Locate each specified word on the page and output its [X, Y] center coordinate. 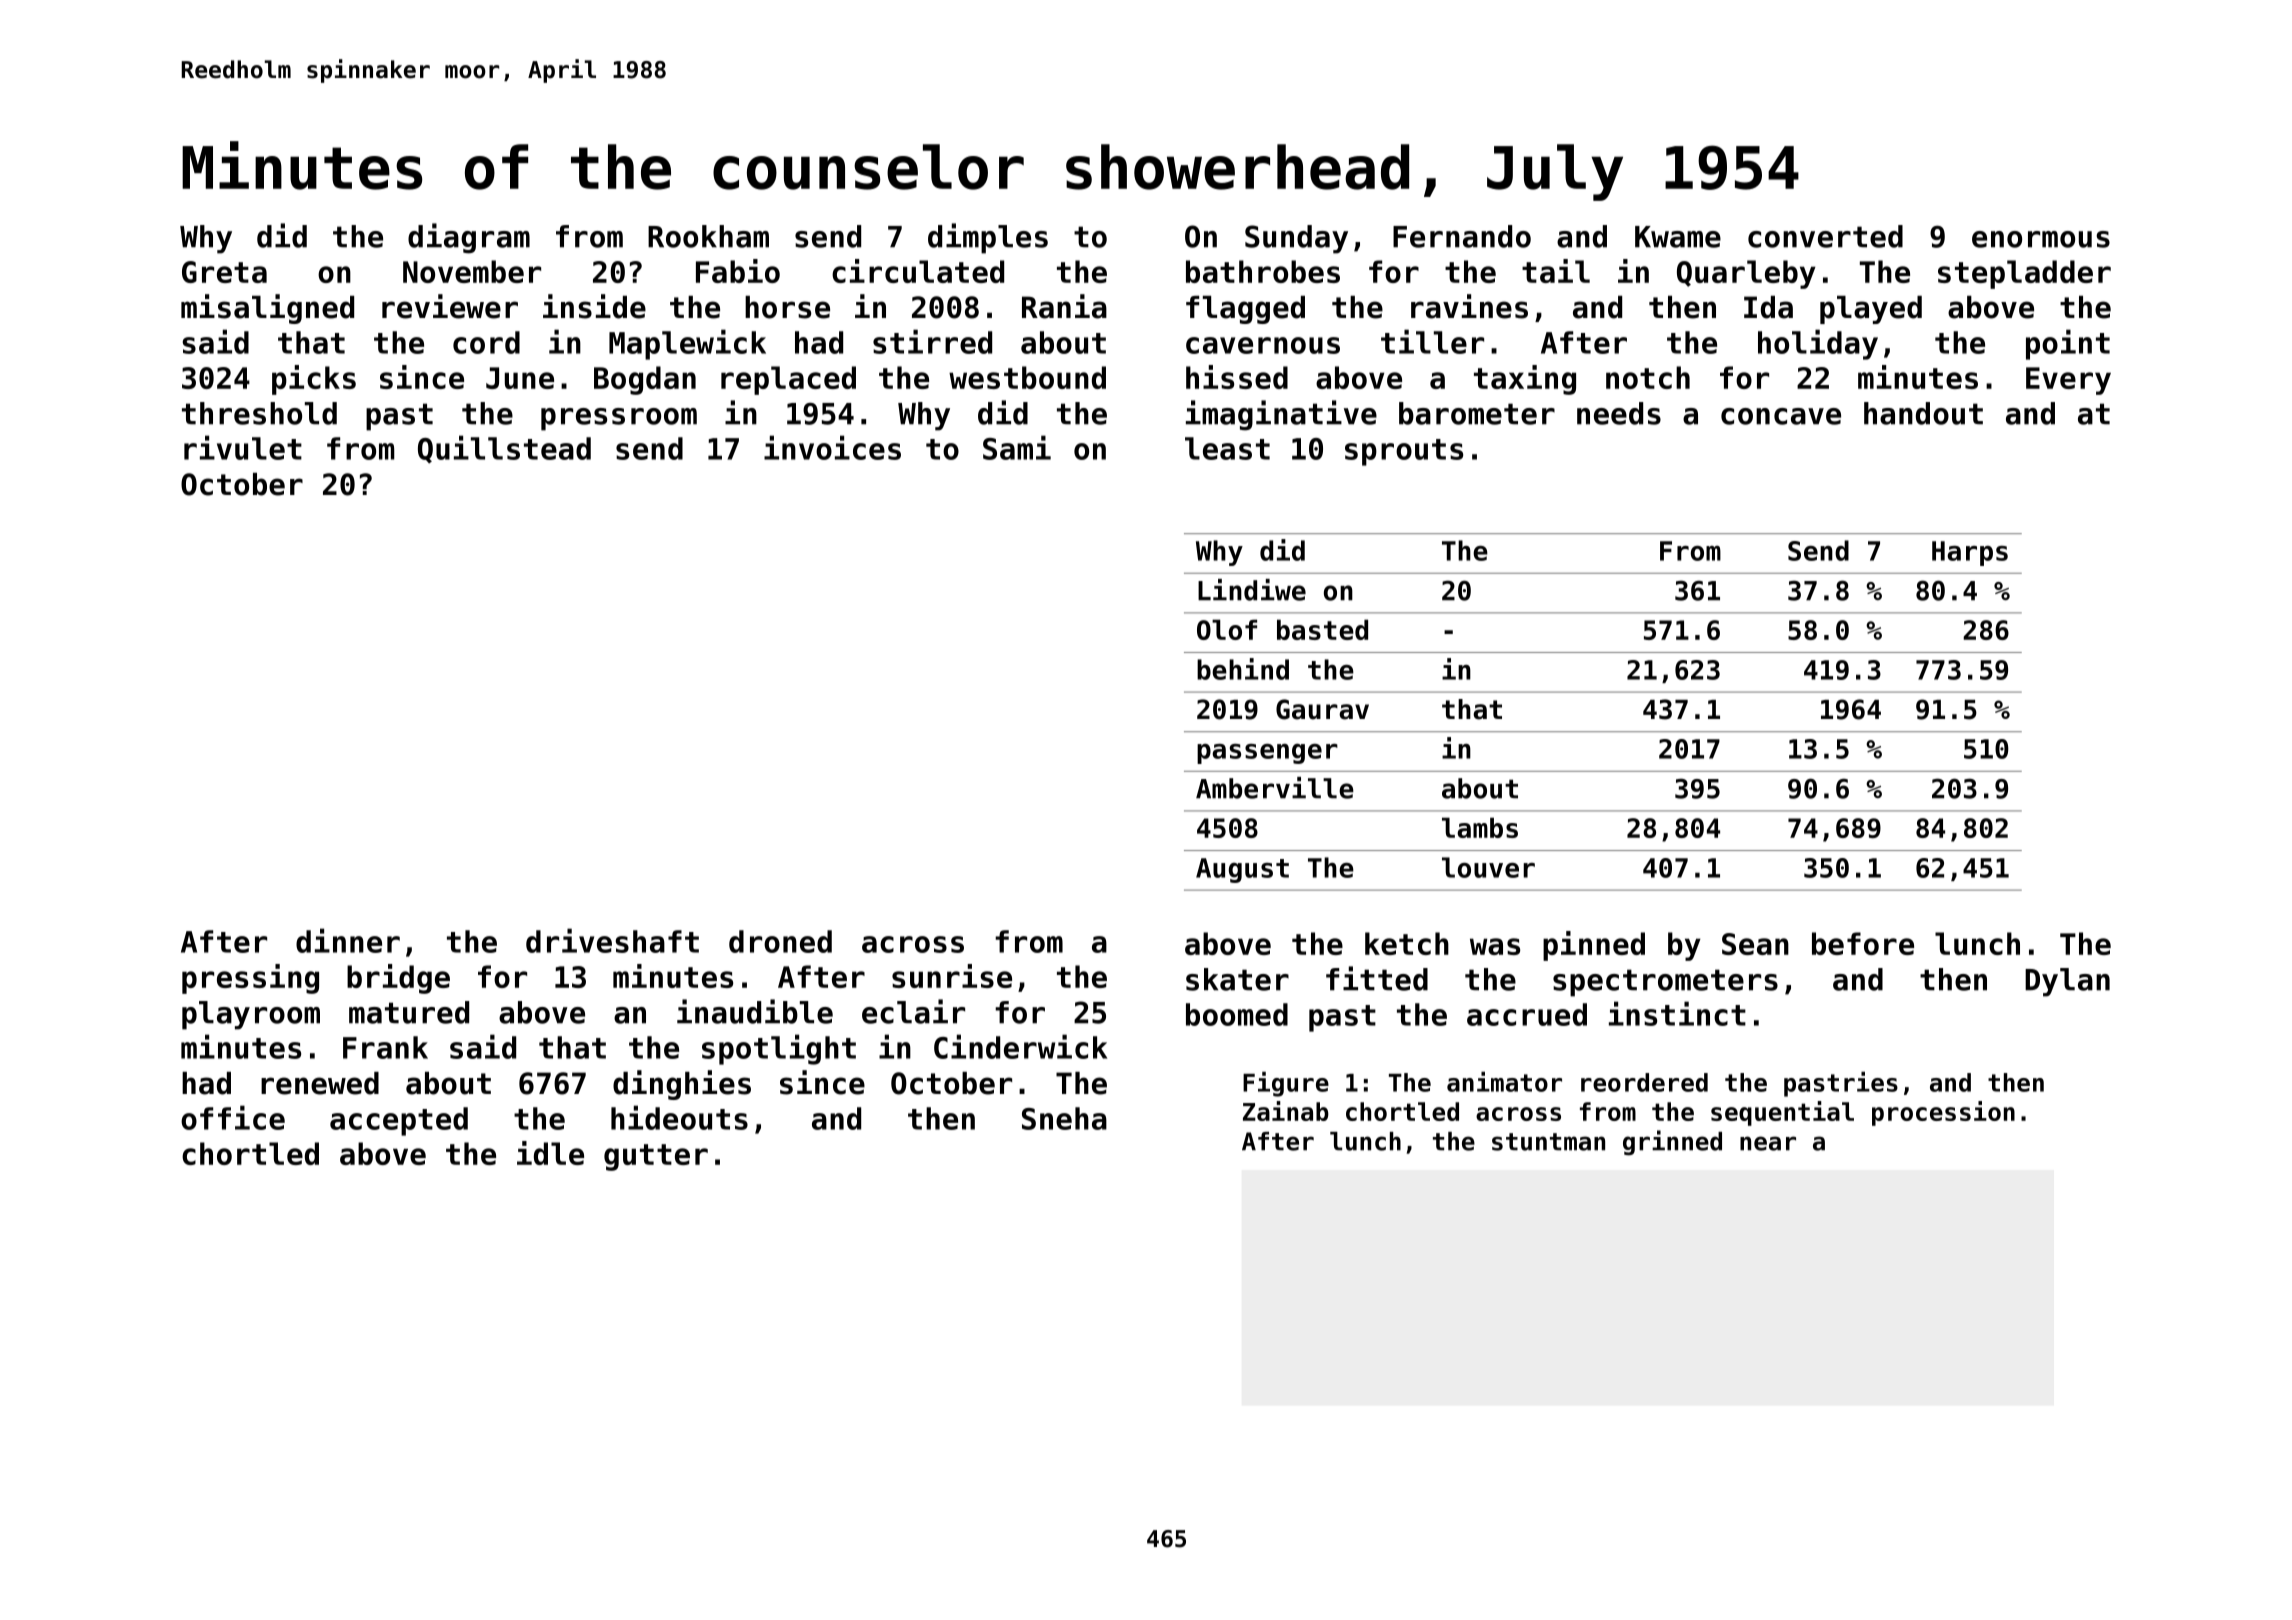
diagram [469, 238]
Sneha [1064, 1118]
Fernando [1462, 236]
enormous [2041, 239]
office [233, 1117]
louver [1488, 867]
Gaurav [1322, 709]
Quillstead [504, 449]
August [1242, 870]
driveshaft [612, 940]
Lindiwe [1252, 590]
